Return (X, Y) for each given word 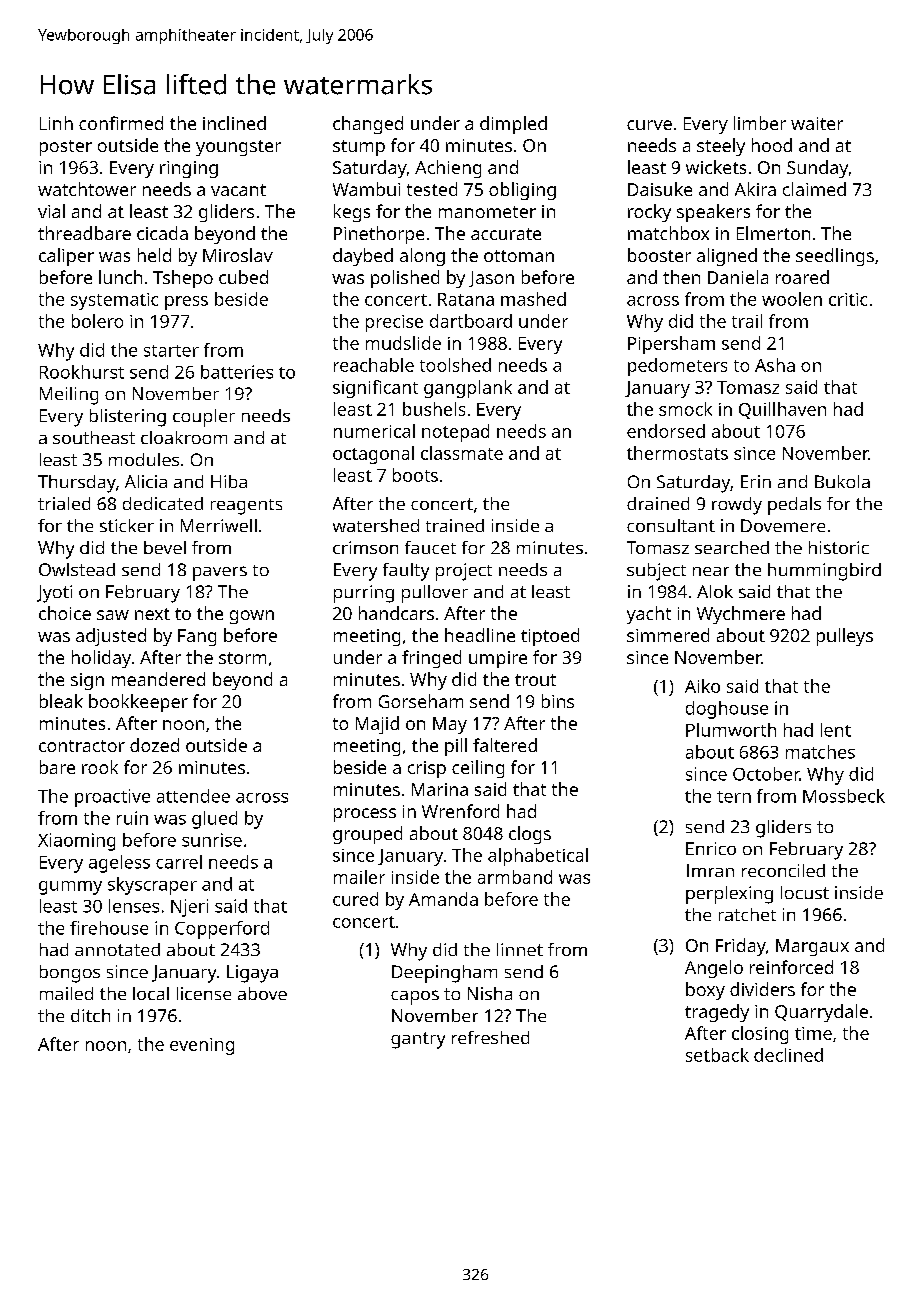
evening (202, 1046)
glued (214, 820)
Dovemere (783, 525)
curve (649, 125)
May (450, 725)
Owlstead (77, 569)
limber (760, 123)
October (766, 774)
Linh (56, 123)
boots (415, 475)
